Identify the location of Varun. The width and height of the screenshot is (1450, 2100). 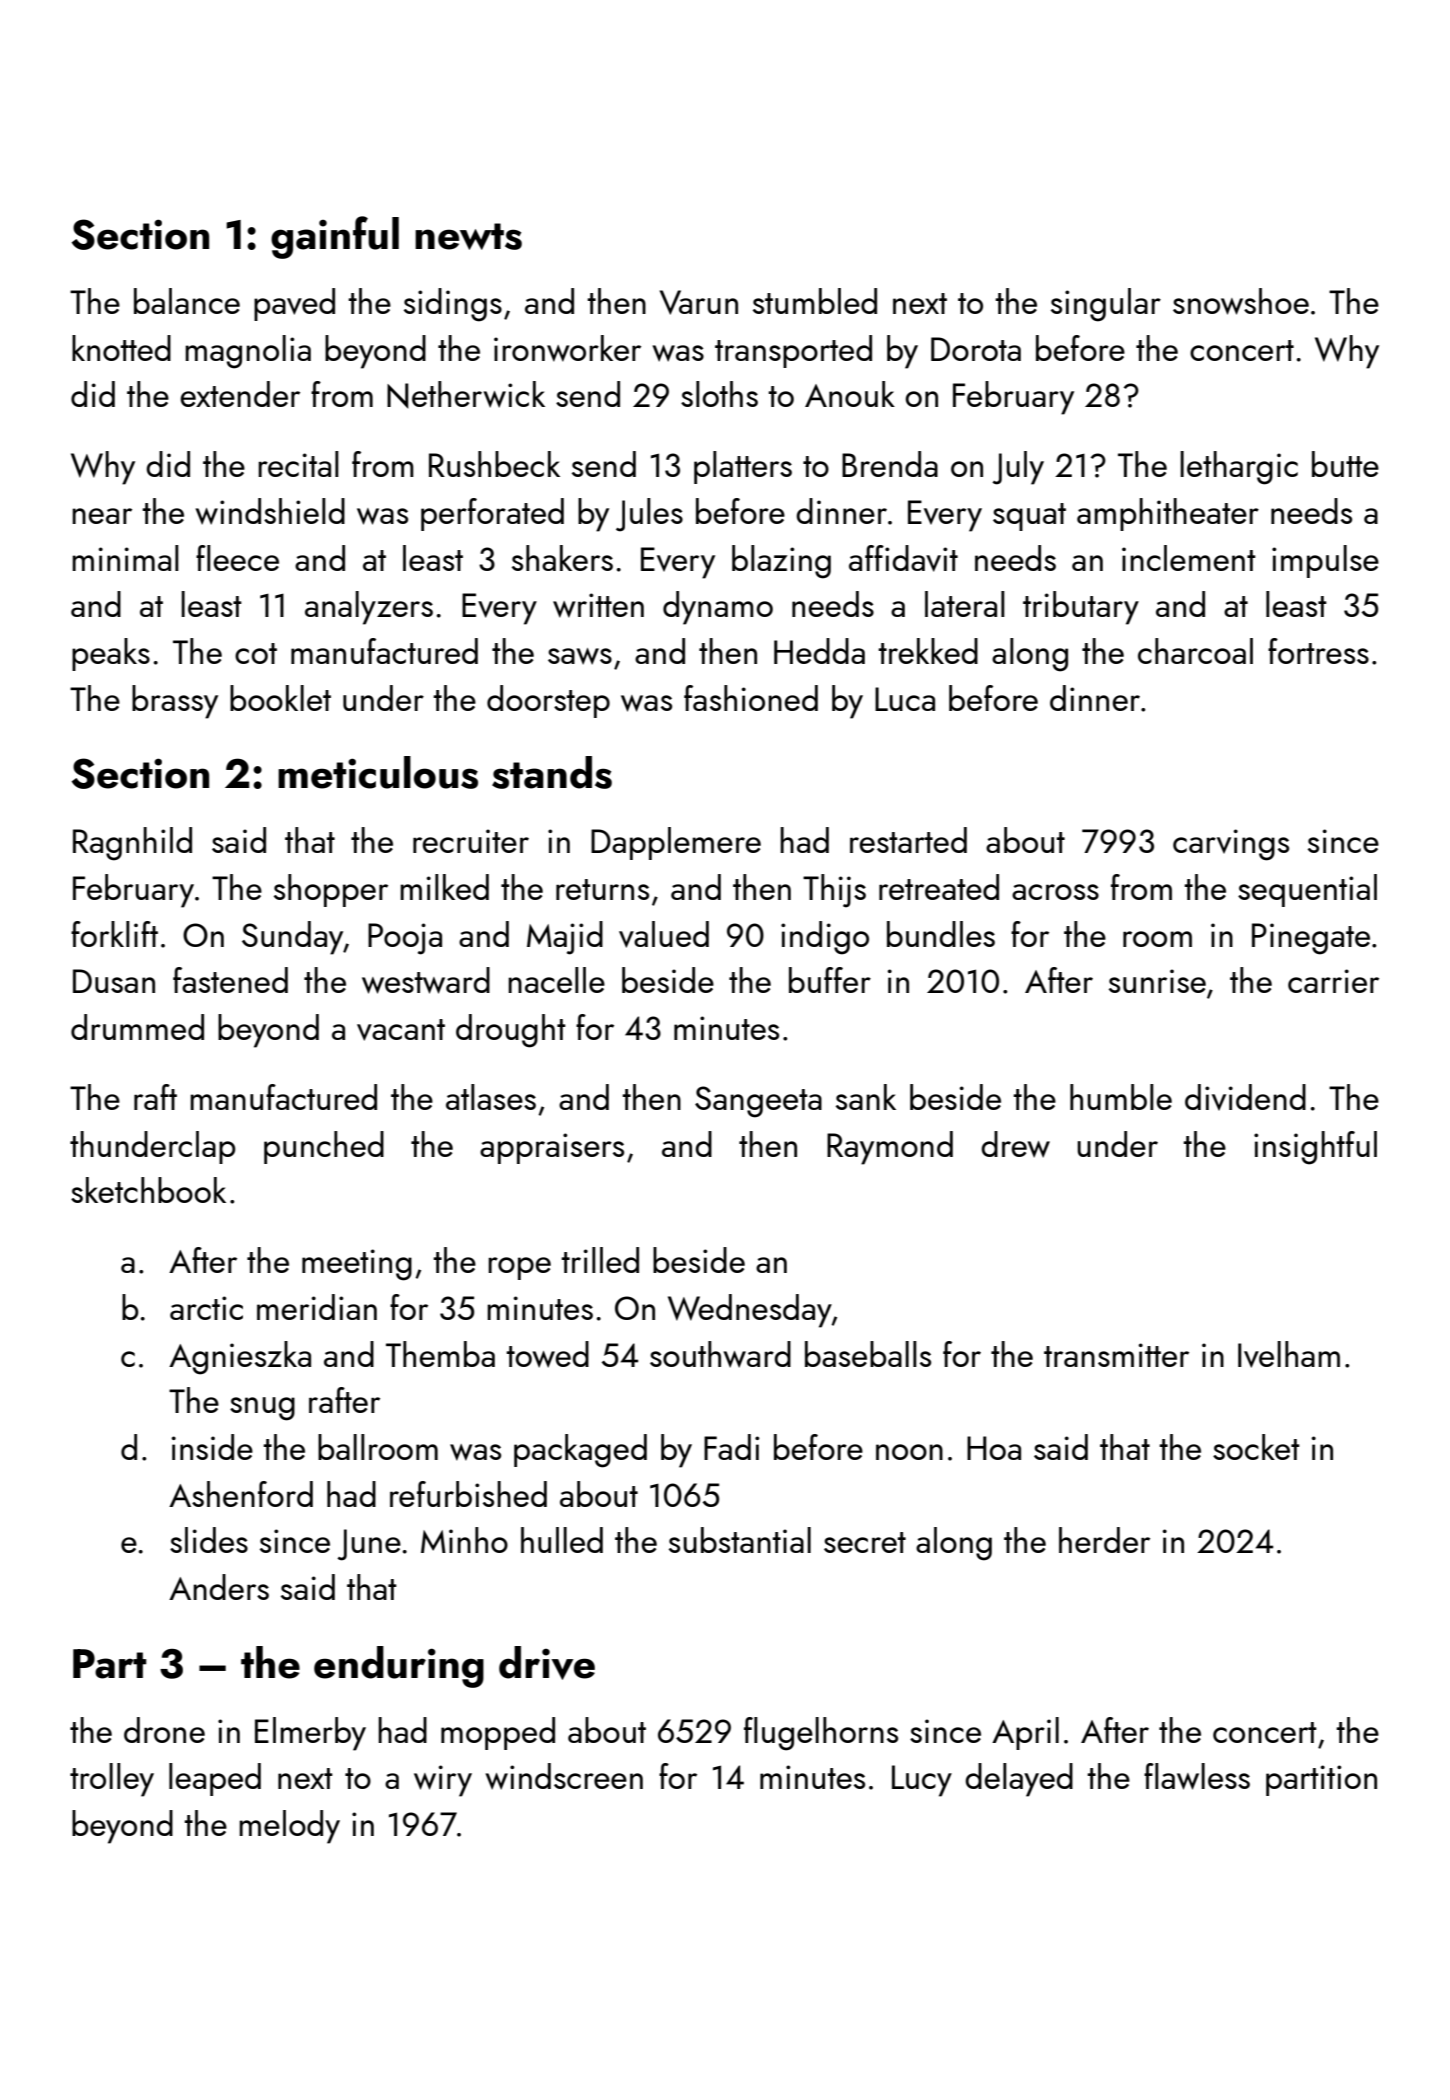
(699, 302).
